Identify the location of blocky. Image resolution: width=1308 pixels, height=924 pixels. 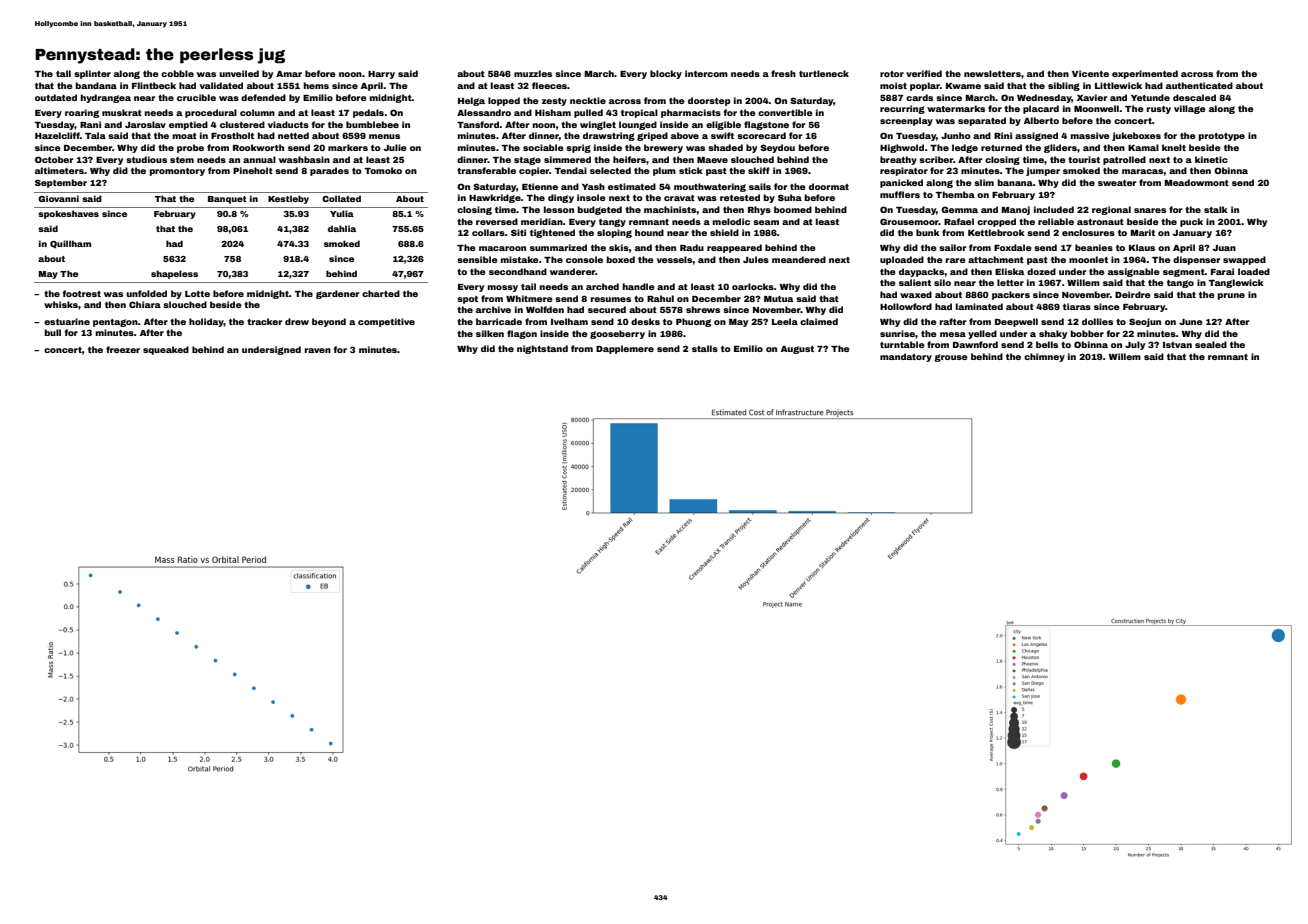
(666, 74).
